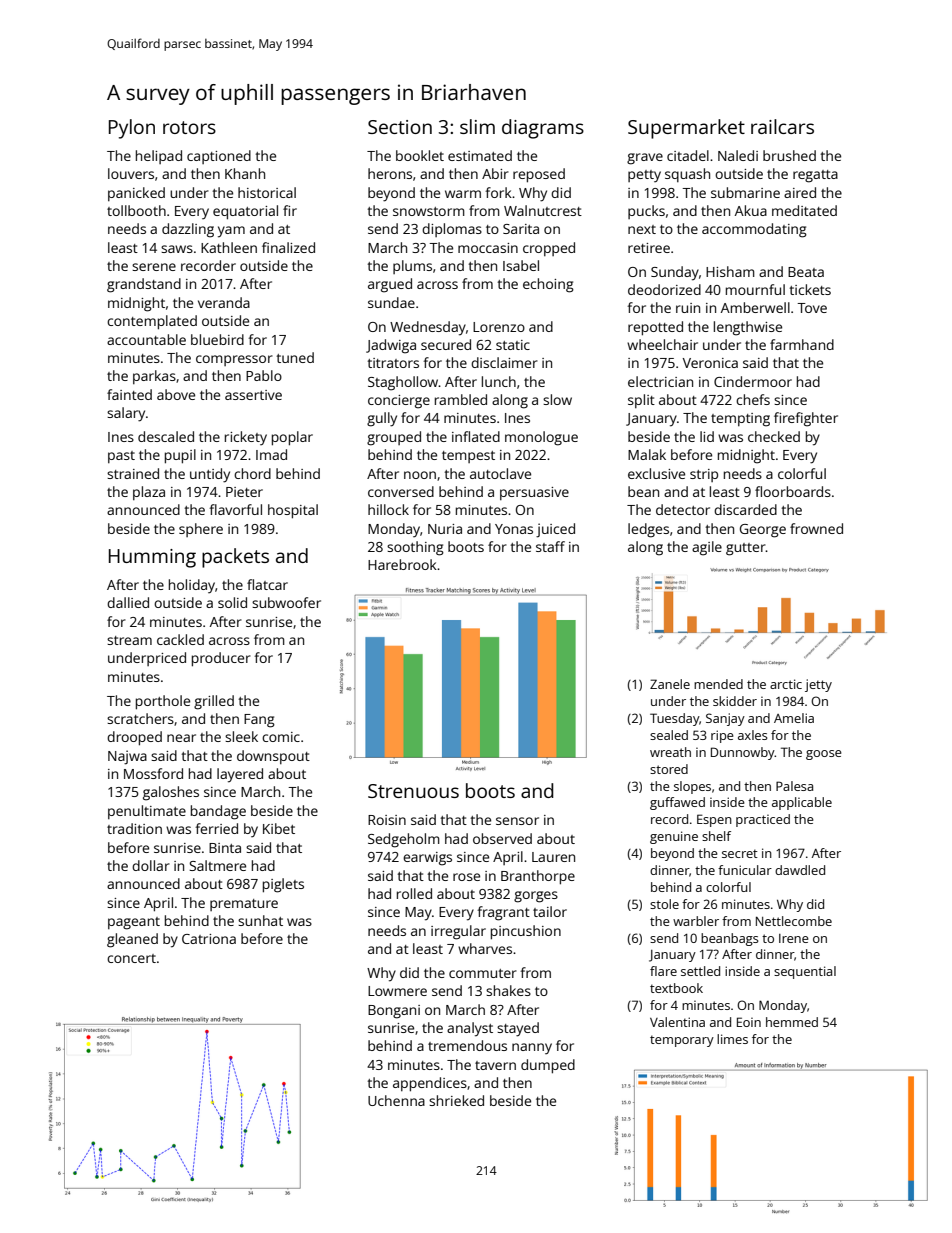  I want to click on estimated, so click(480, 155).
